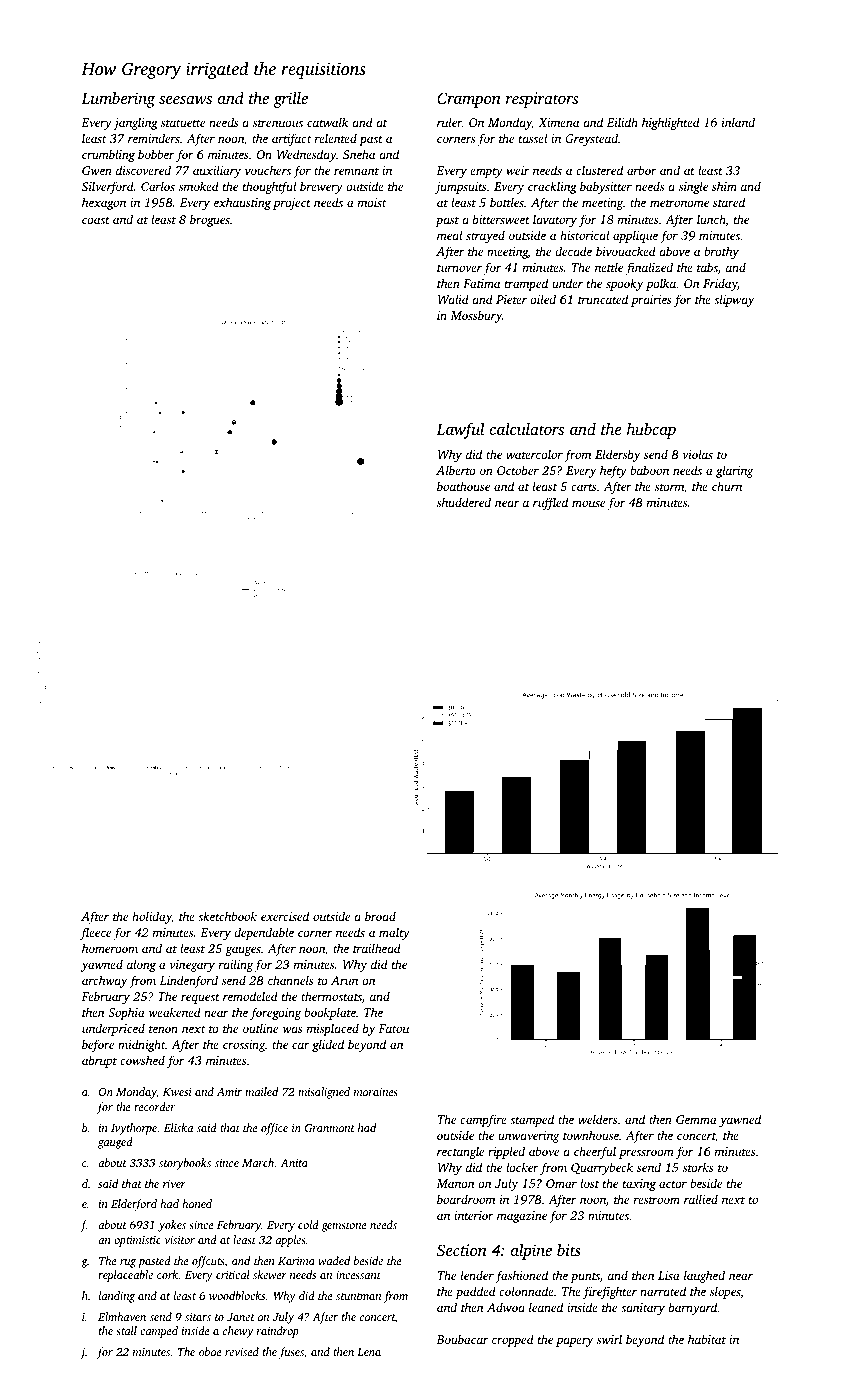  Describe the element at coordinates (597, 1119) in the page. I see `welders` at that location.
